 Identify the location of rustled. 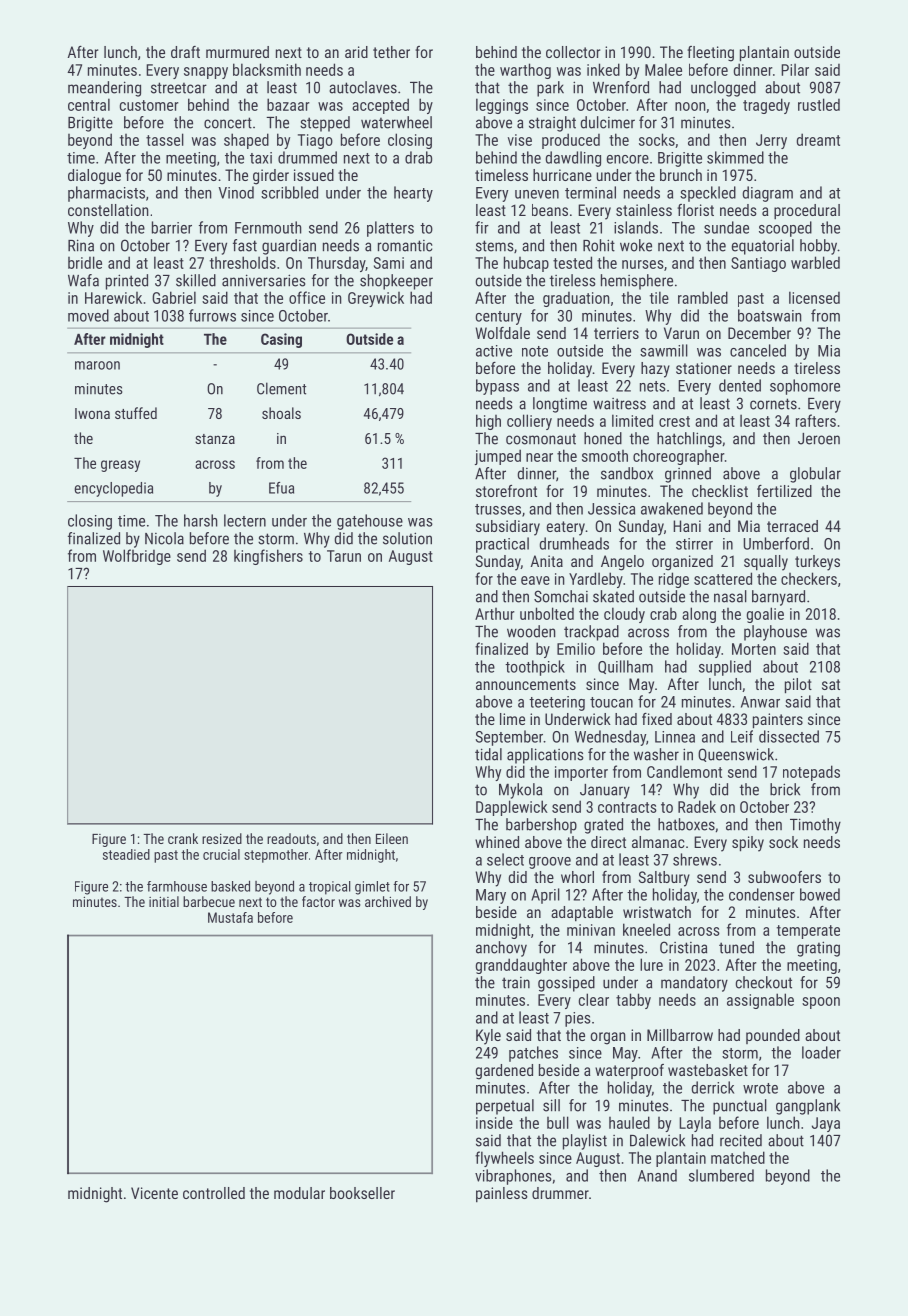
(819, 104).
